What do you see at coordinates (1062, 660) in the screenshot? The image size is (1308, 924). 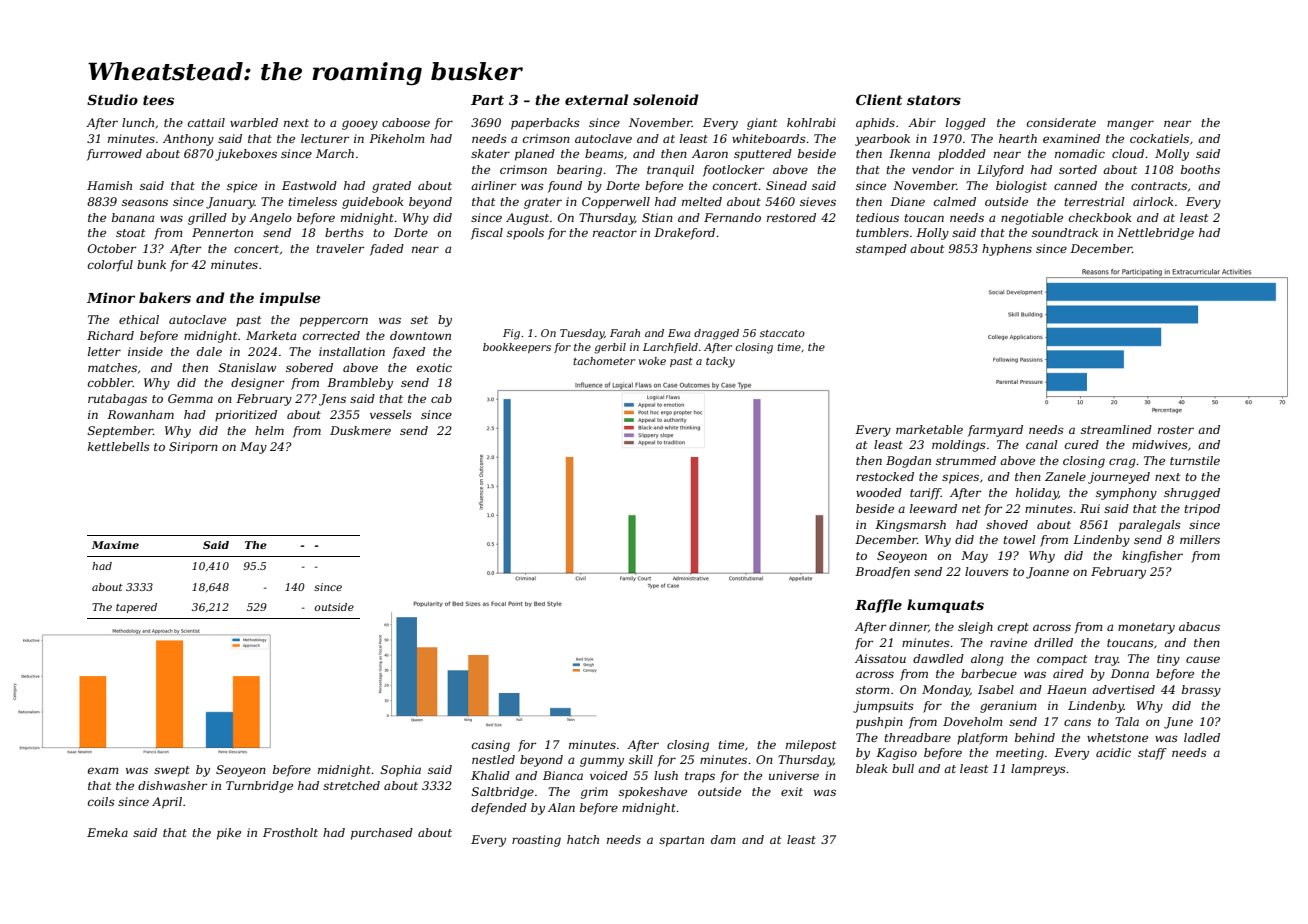 I see `compact` at bounding box center [1062, 660].
